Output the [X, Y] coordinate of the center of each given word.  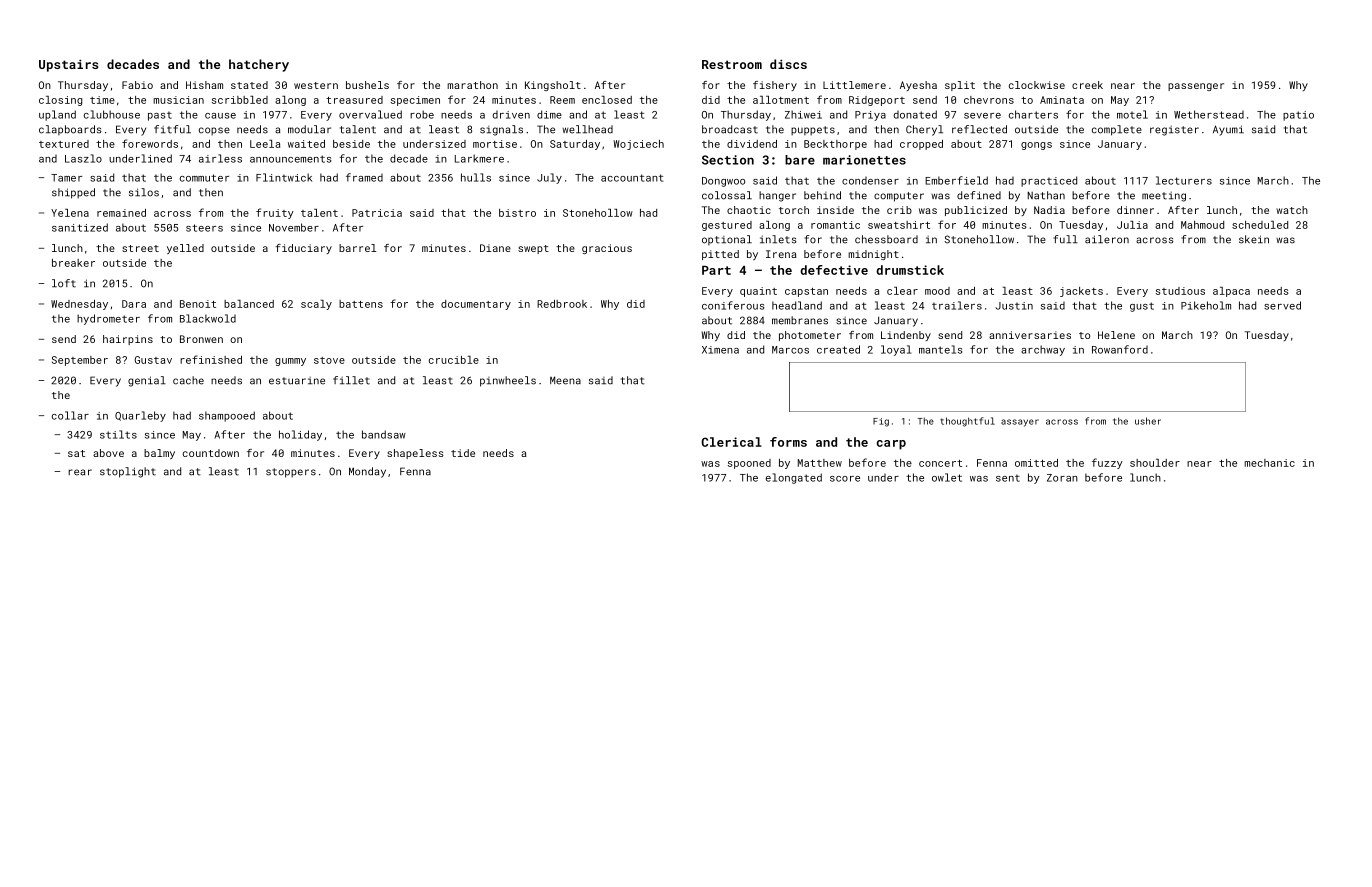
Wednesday [79, 305]
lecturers [1184, 180]
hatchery [259, 65]
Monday [367, 472]
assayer [1020, 423]
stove [329, 360]
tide [463, 453]
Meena [565, 380]
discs [788, 64]
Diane [495, 248]
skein [1254, 239]
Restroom [732, 64]
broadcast [730, 129]
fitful [172, 129]
